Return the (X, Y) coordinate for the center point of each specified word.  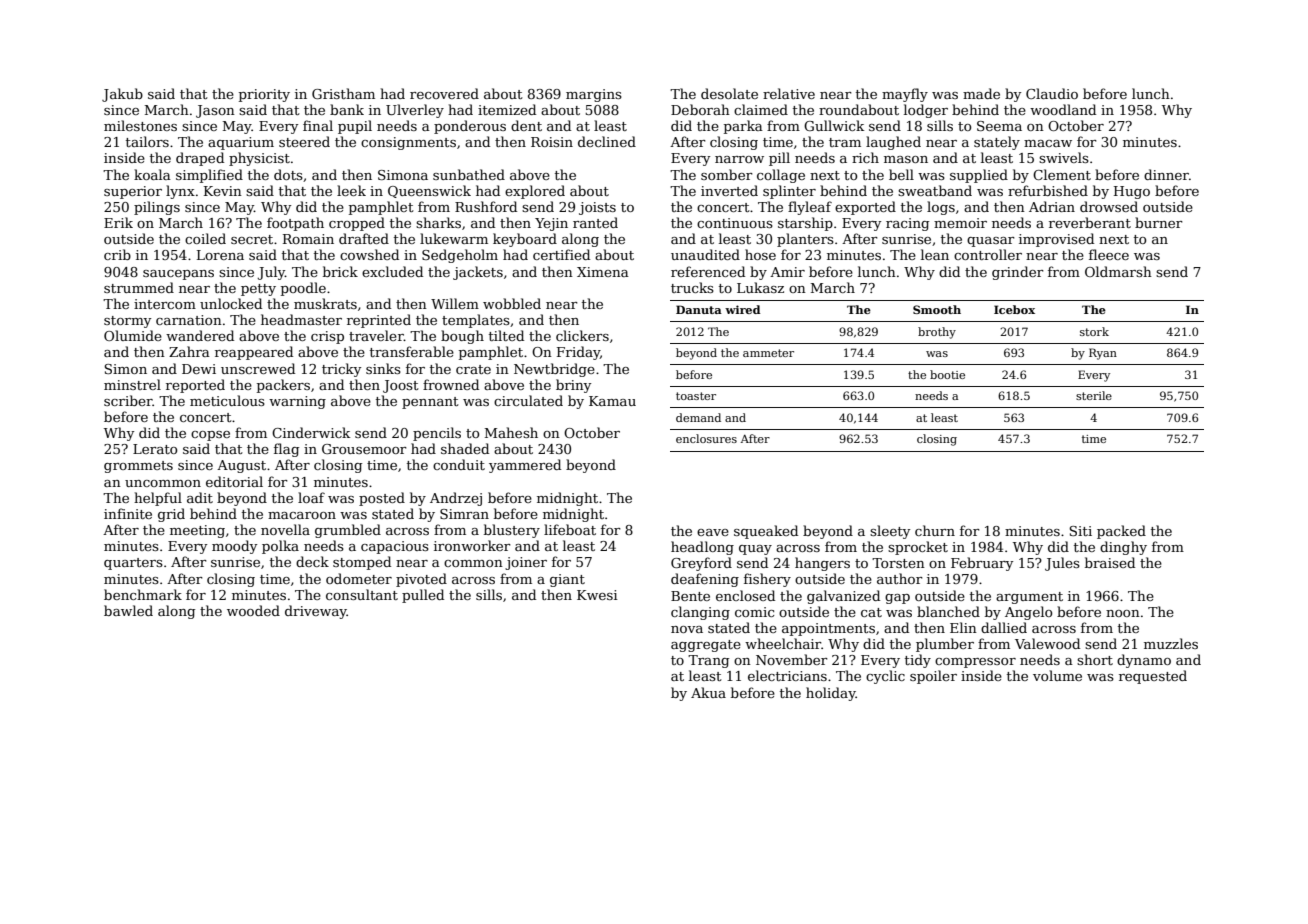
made (981, 93)
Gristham (343, 93)
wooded (253, 610)
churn (935, 530)
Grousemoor (364, 449)
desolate (729, 93)
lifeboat (570, 529)
